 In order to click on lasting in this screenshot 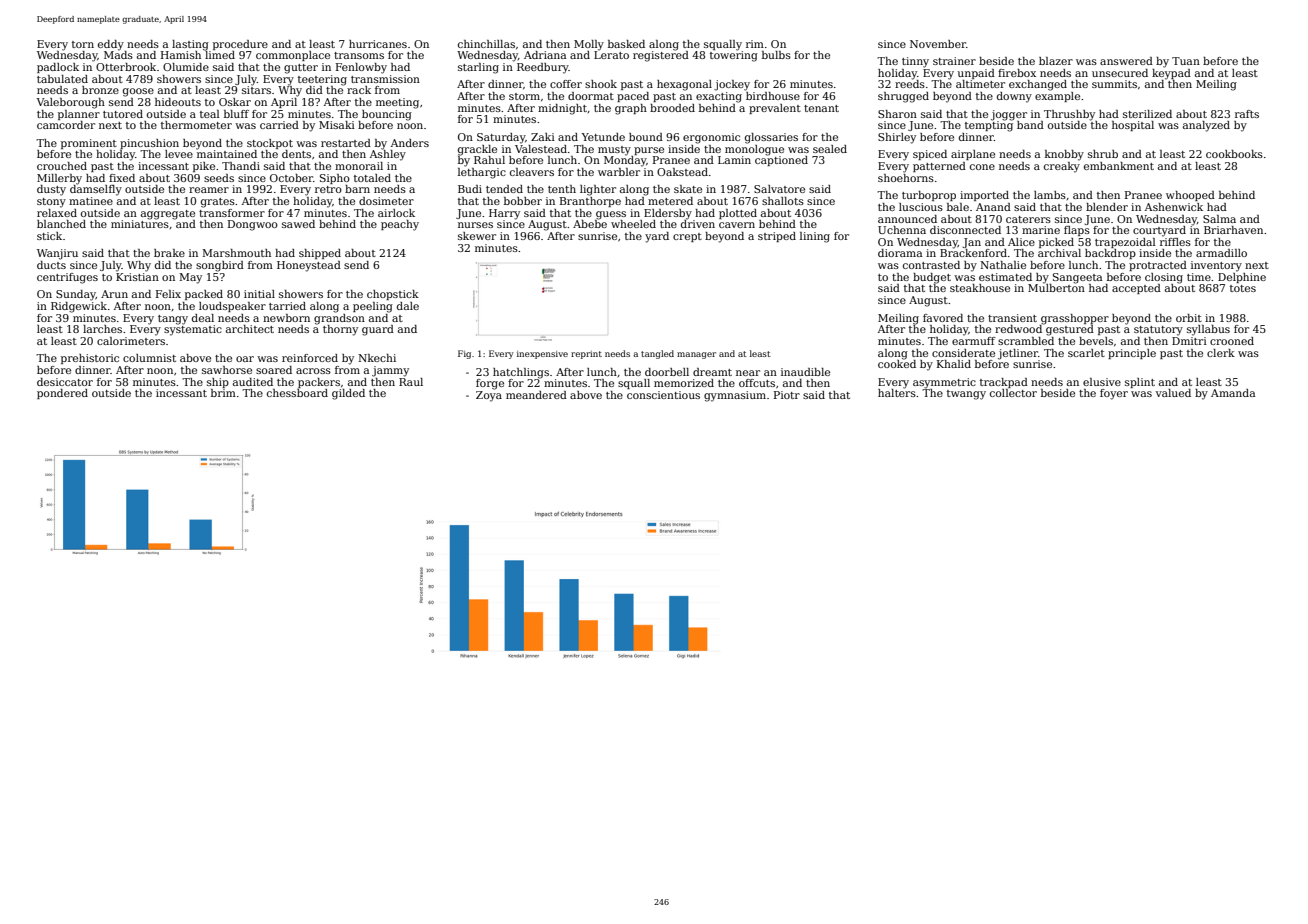, I will do `click(190, 45)`.
